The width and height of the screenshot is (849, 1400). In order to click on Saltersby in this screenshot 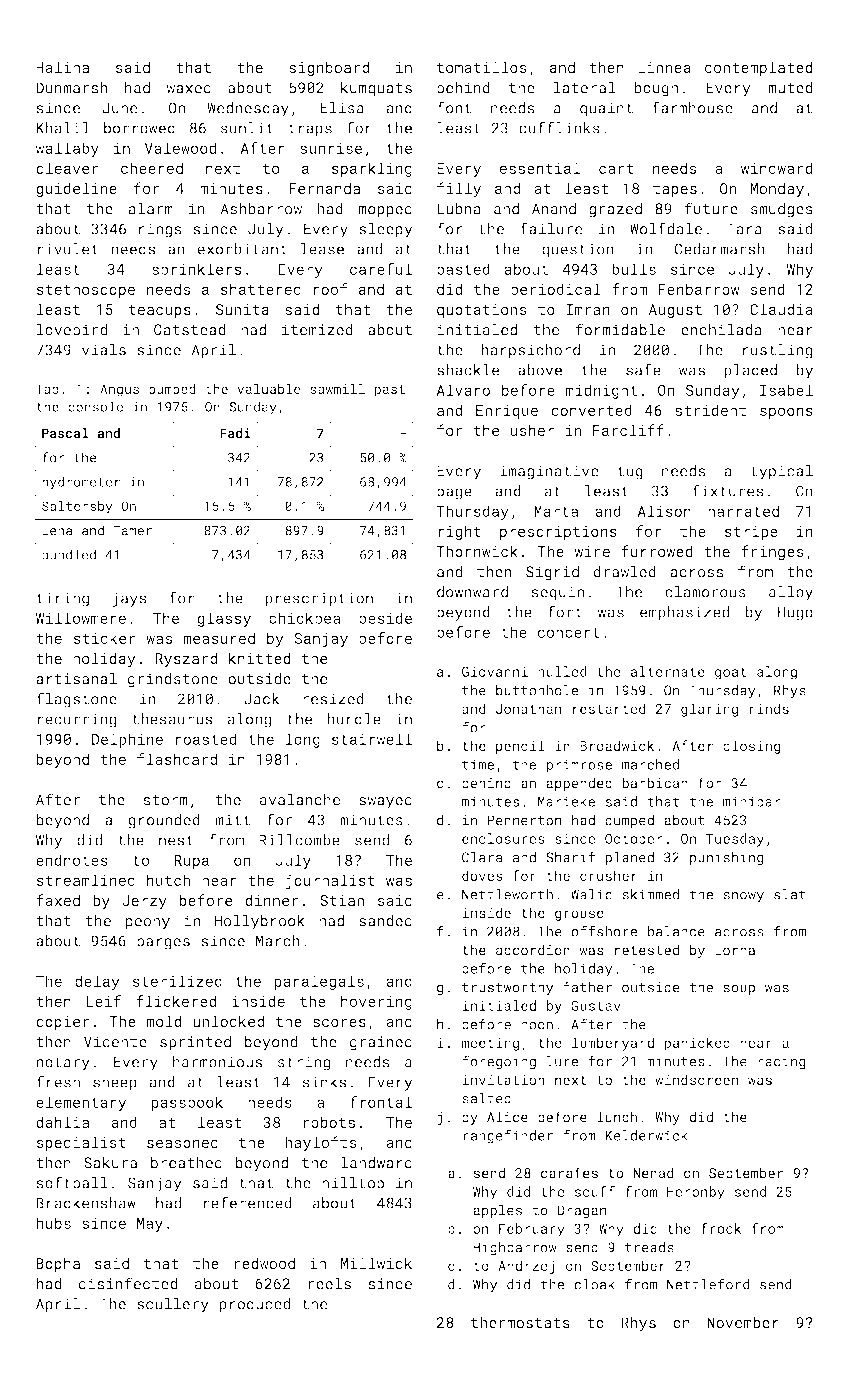, I will do `click(77, 507)`.
